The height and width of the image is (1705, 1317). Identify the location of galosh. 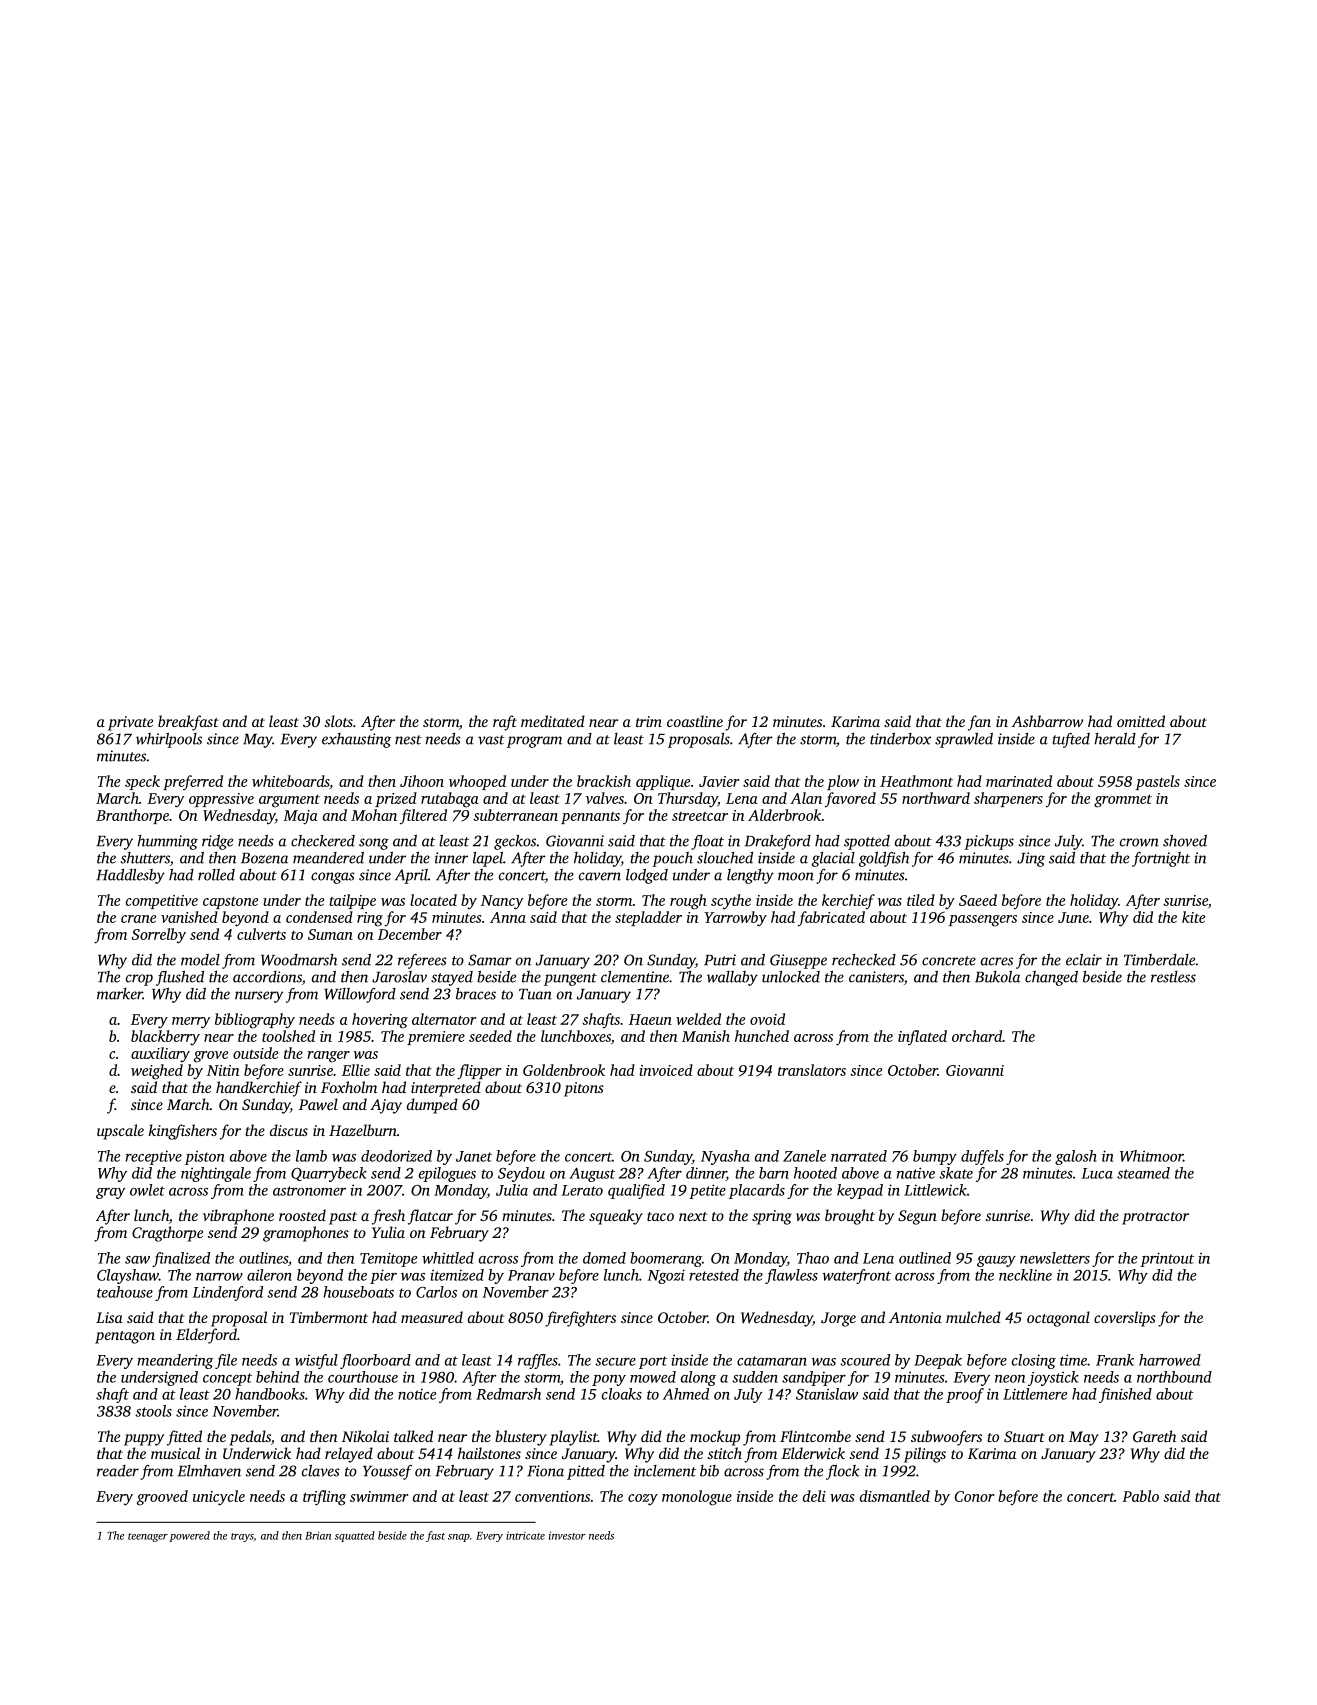
(1076, 1157).
